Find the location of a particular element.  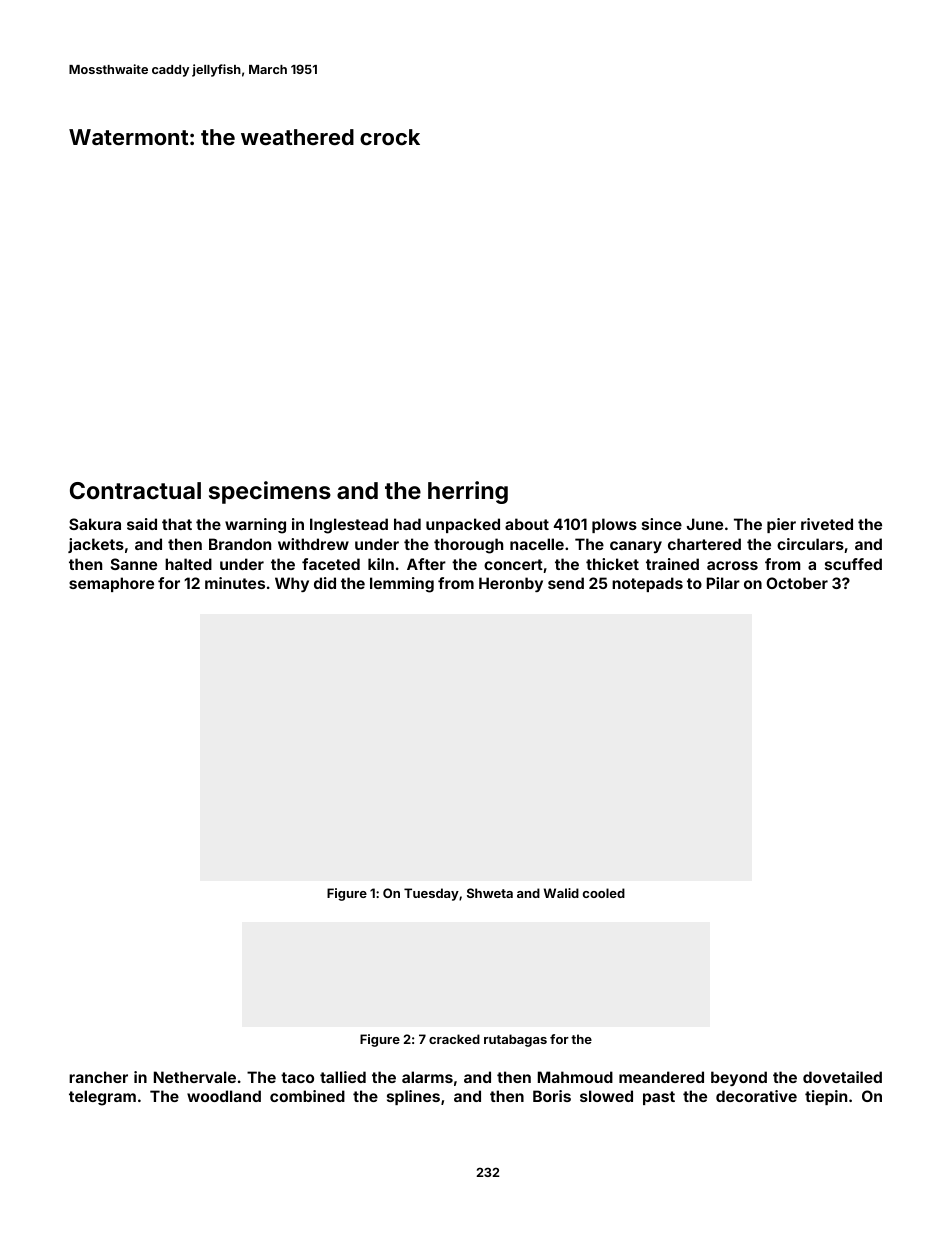

minutes is located at coordinates (235, 583).
